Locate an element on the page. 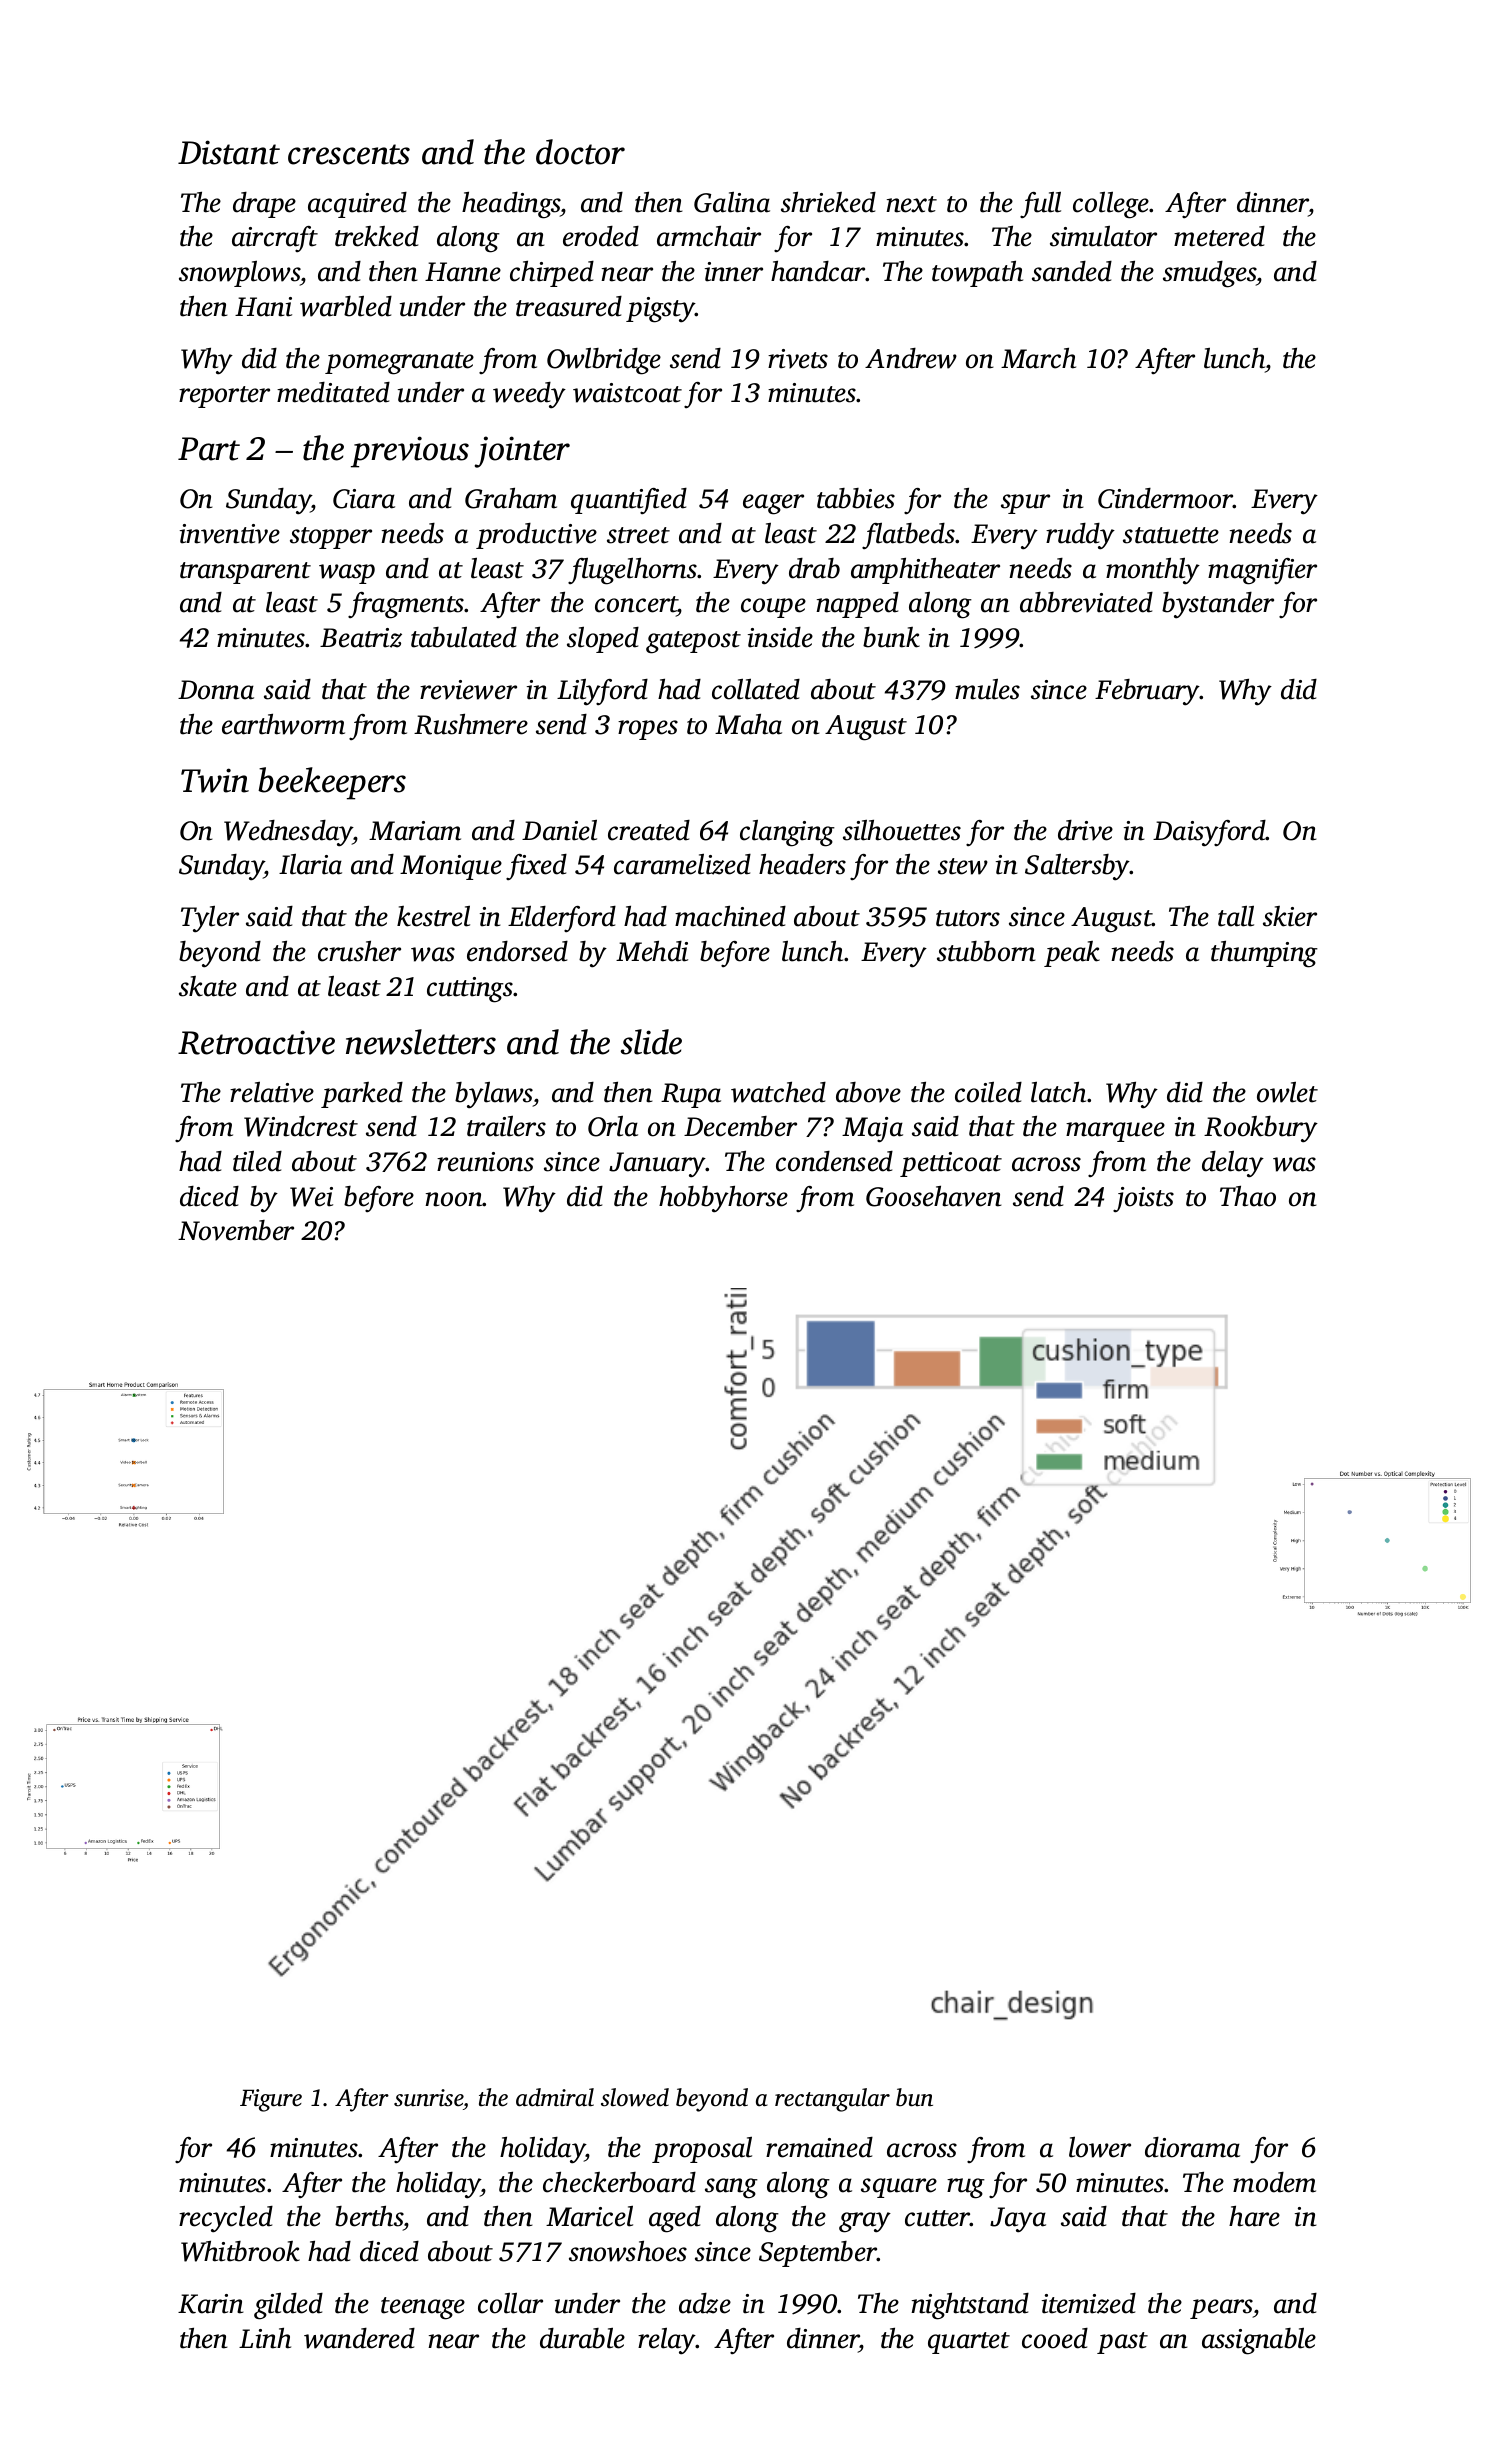 The width and height of the page is (1496, 2464). reporter is located at coordinates (224, 397).
